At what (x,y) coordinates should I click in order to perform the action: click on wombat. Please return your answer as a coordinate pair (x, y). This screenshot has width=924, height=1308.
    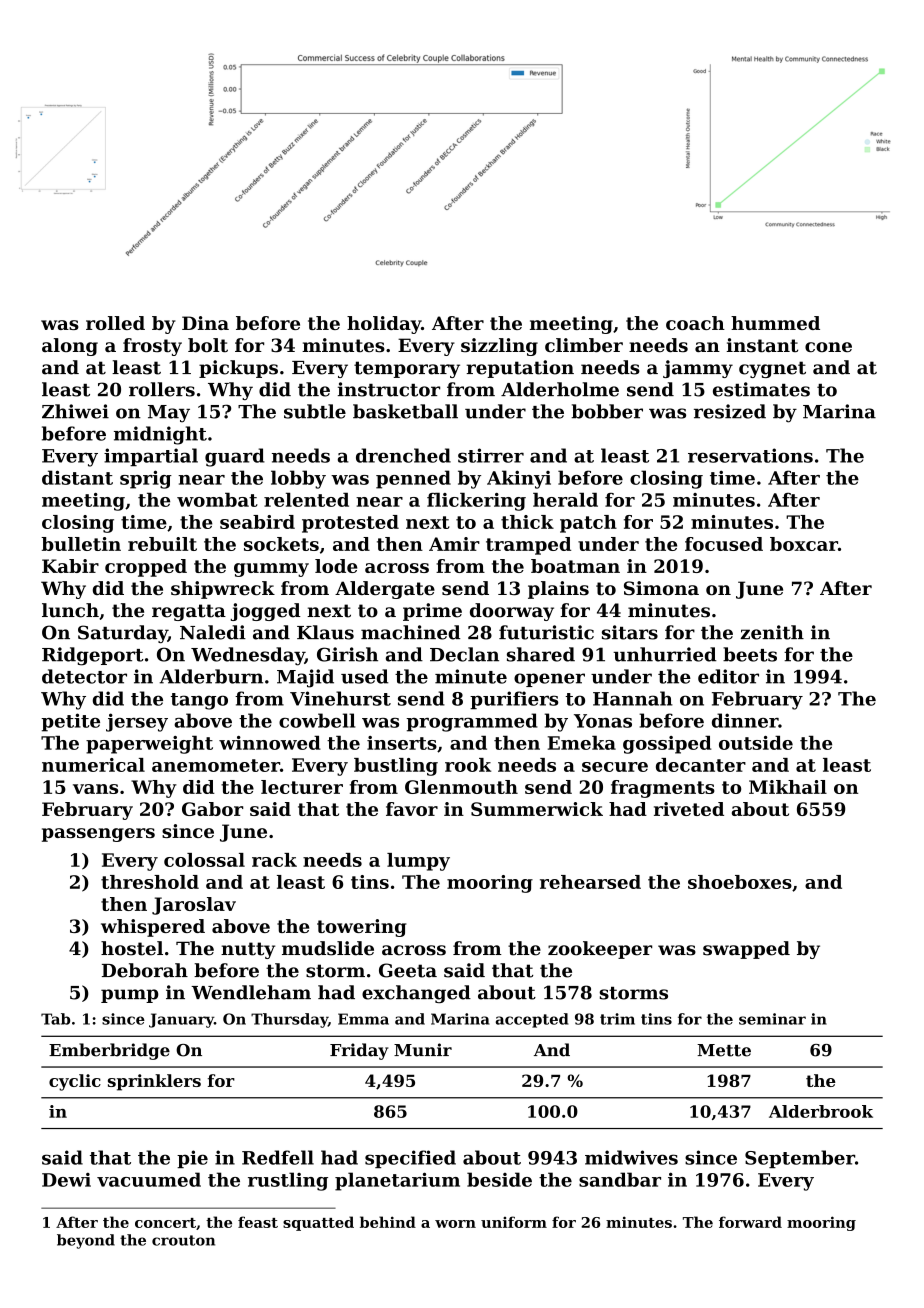
    Looking at the image, I should click on (217, 500).
